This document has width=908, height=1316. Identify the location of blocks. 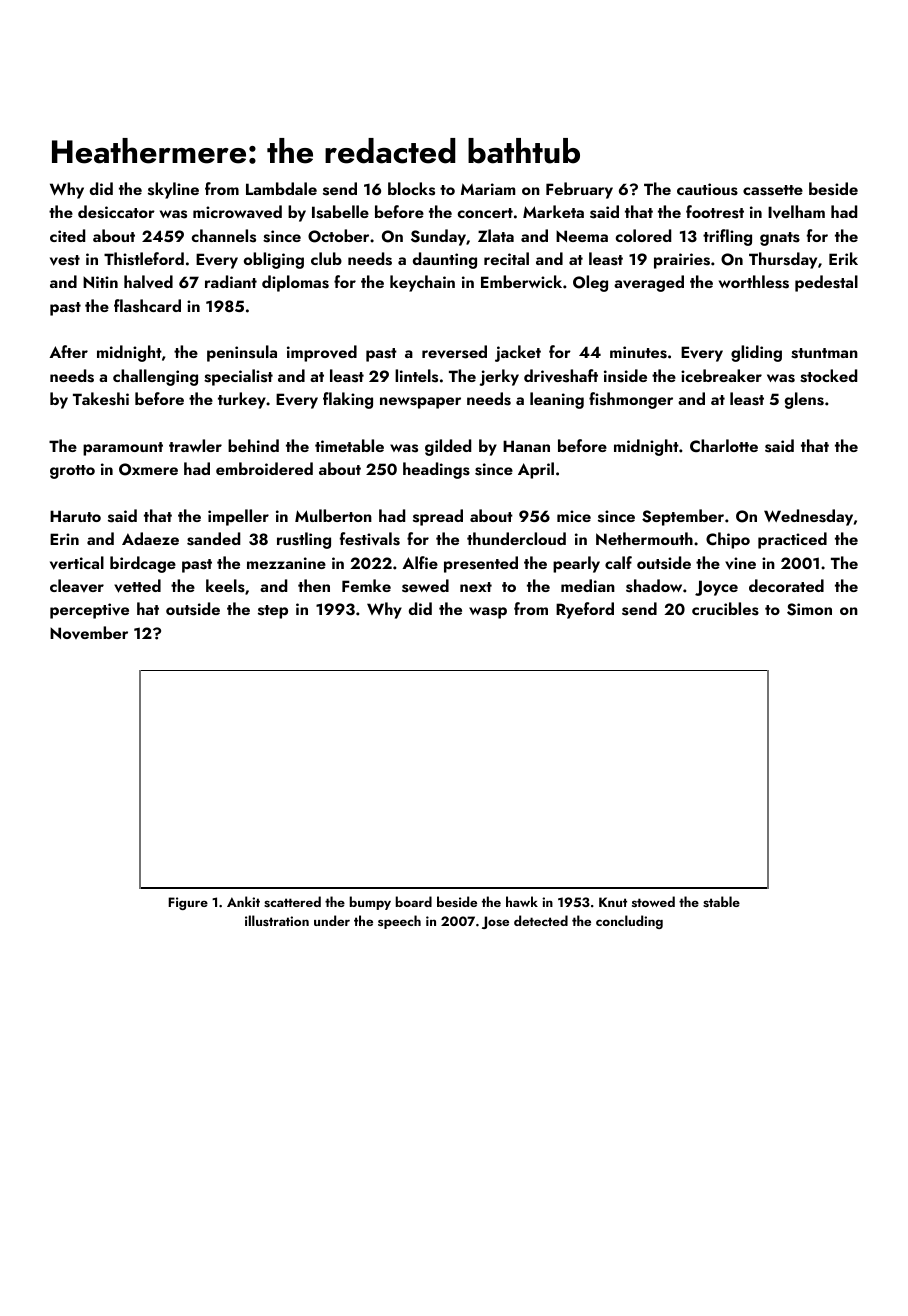
(411, 189).
